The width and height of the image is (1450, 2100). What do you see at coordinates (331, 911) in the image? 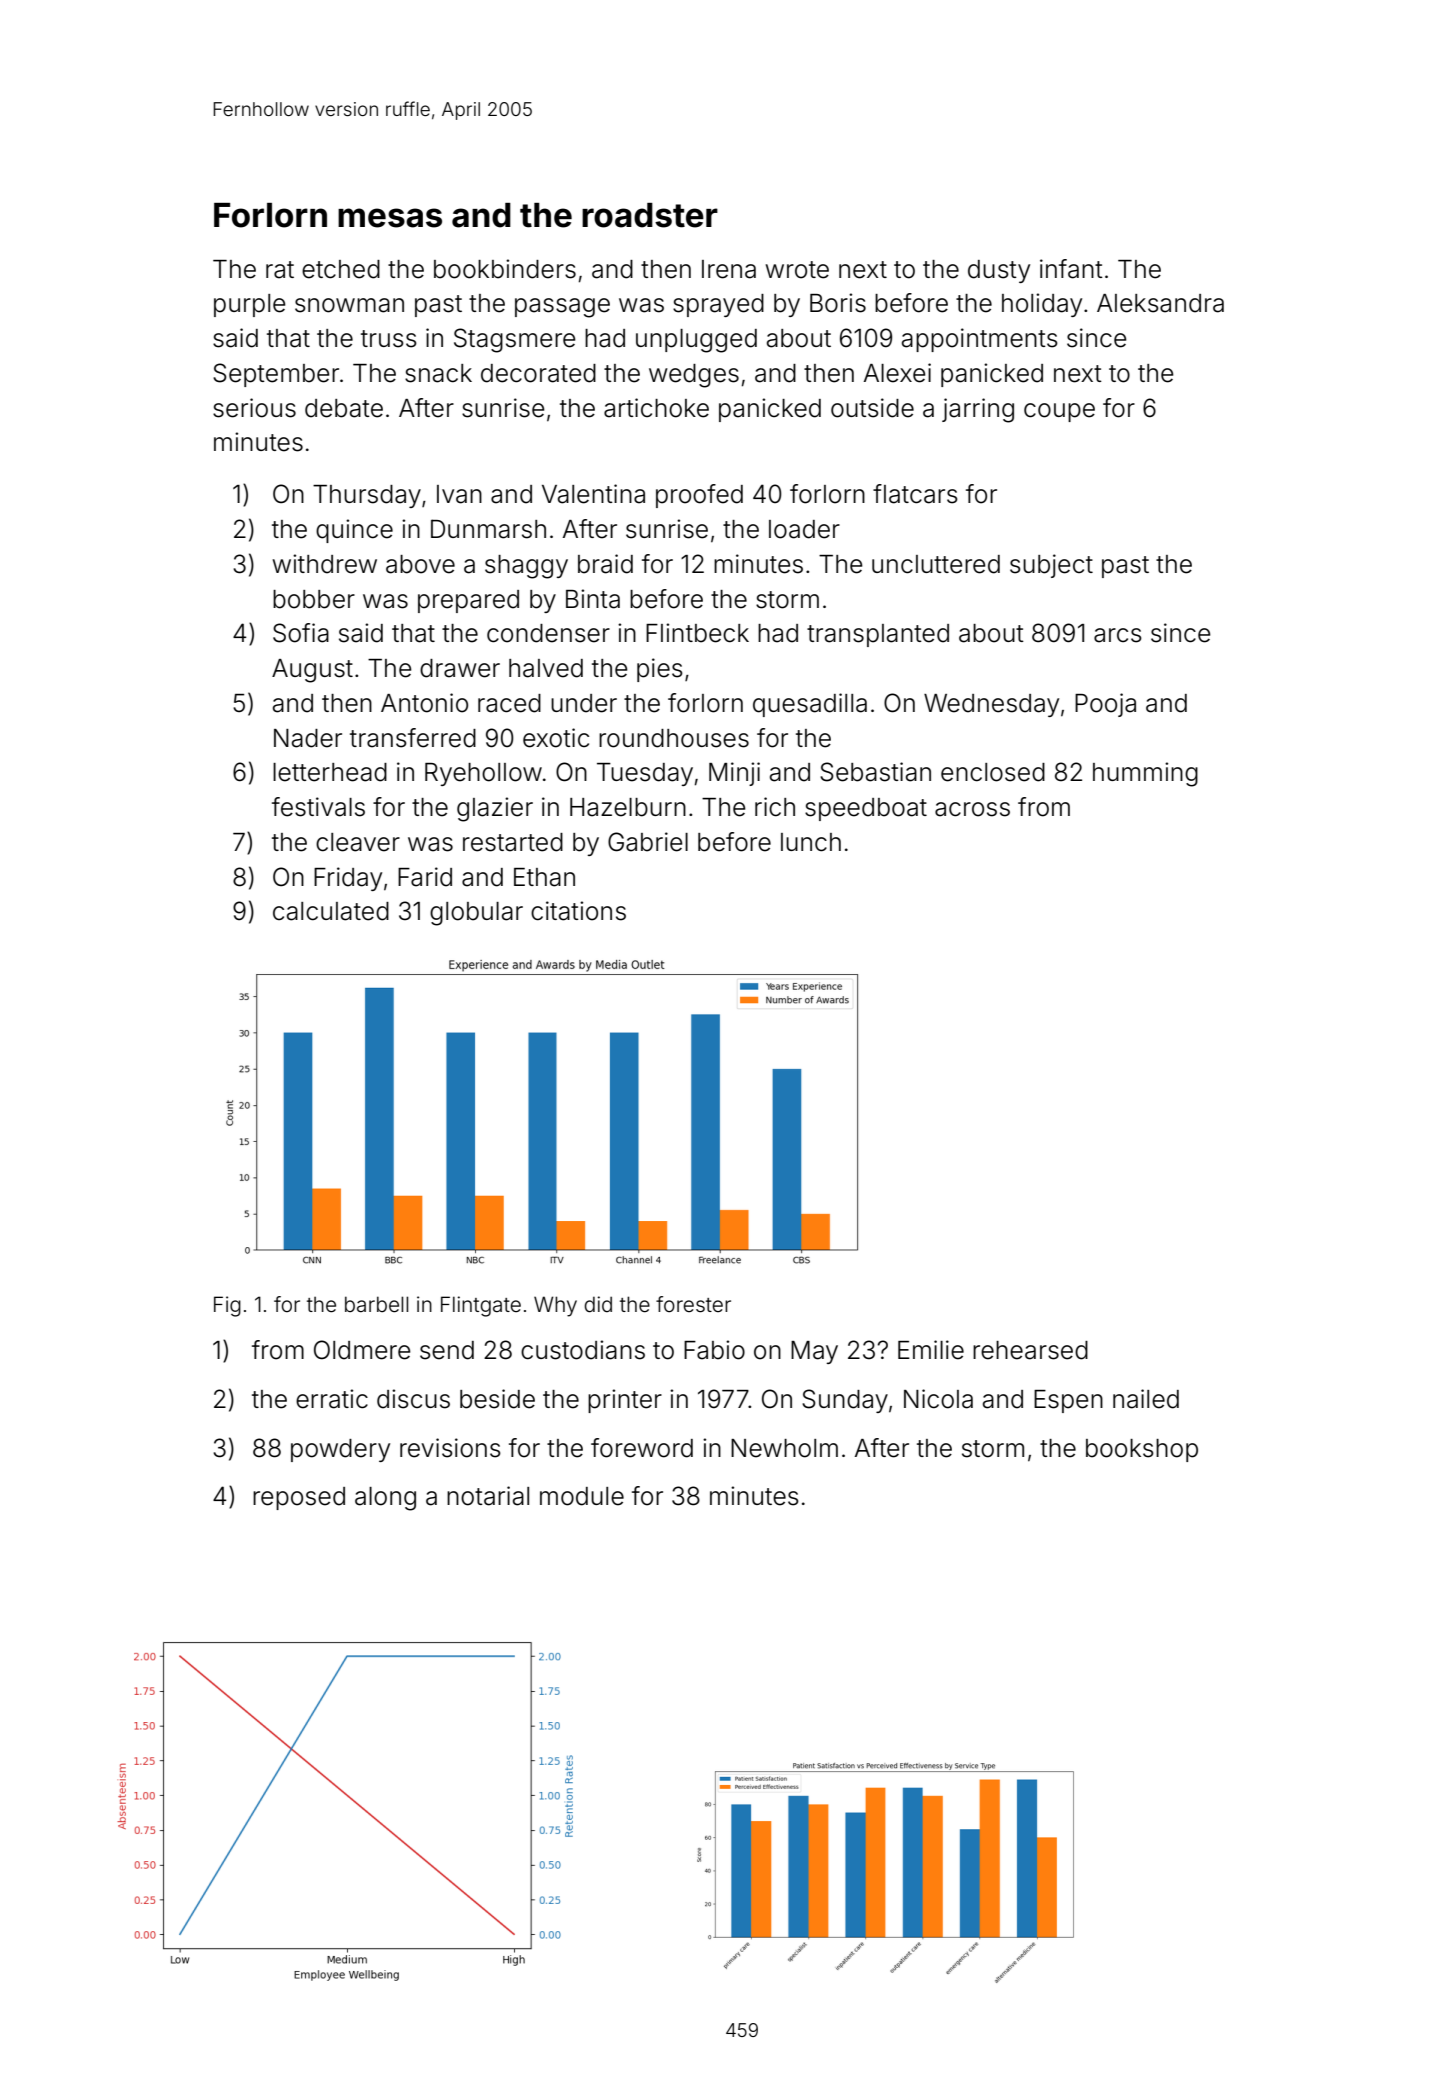
I see `calculated` at bounding box center [331, 911].
